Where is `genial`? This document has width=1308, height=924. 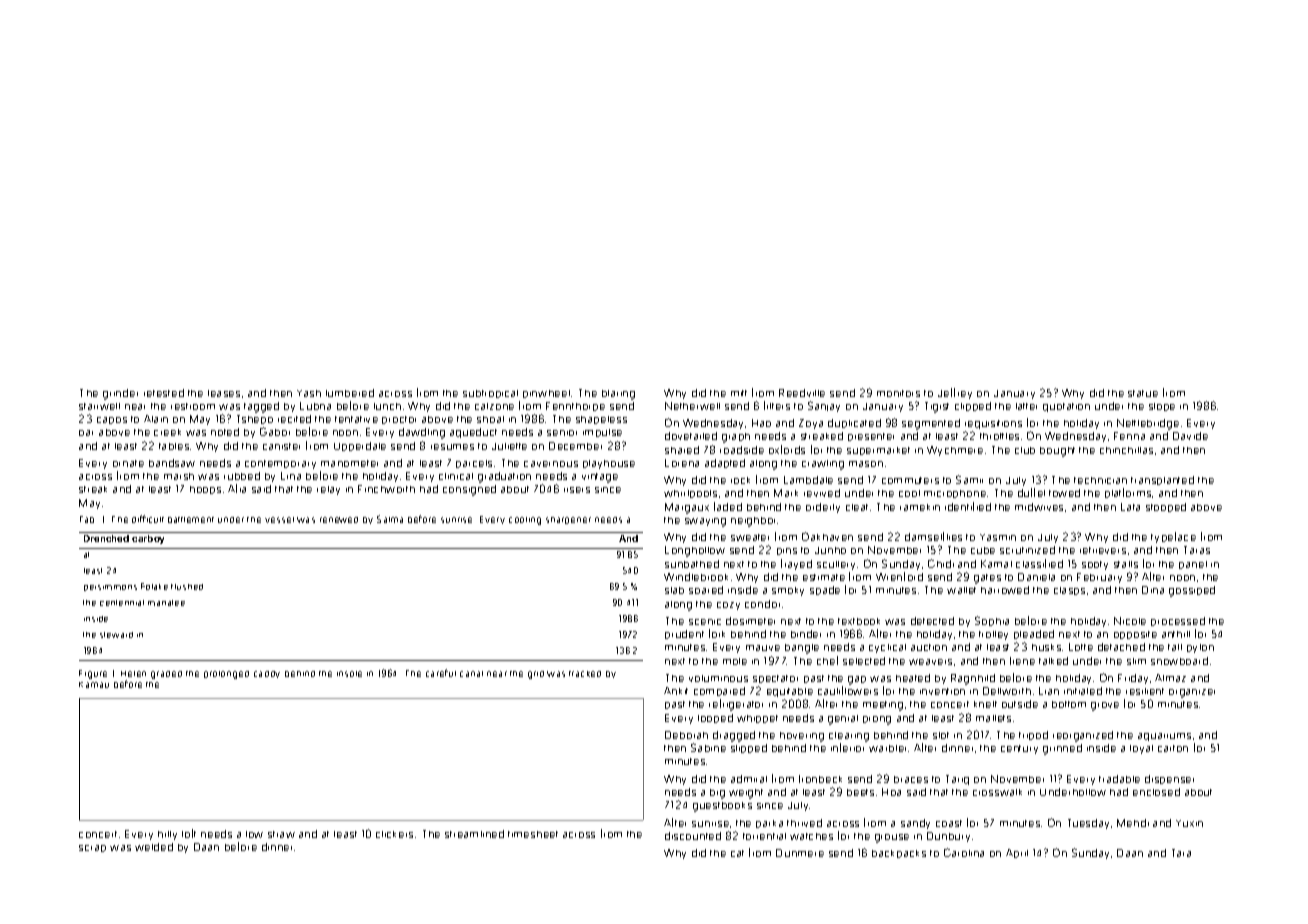 genial is located at coordinates (843, 720).
